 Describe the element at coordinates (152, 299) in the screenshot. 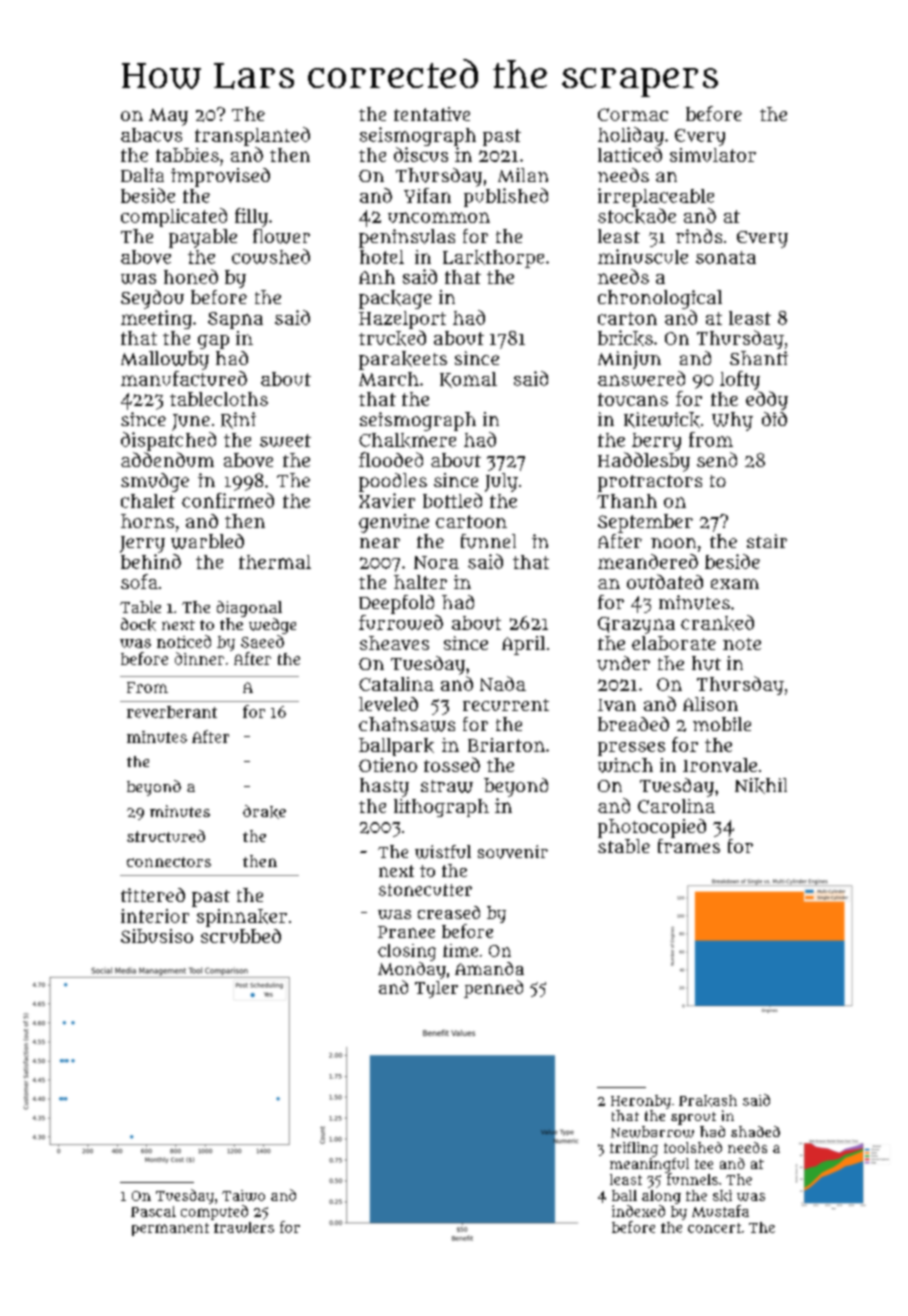

I see `Seydou` at that location.
